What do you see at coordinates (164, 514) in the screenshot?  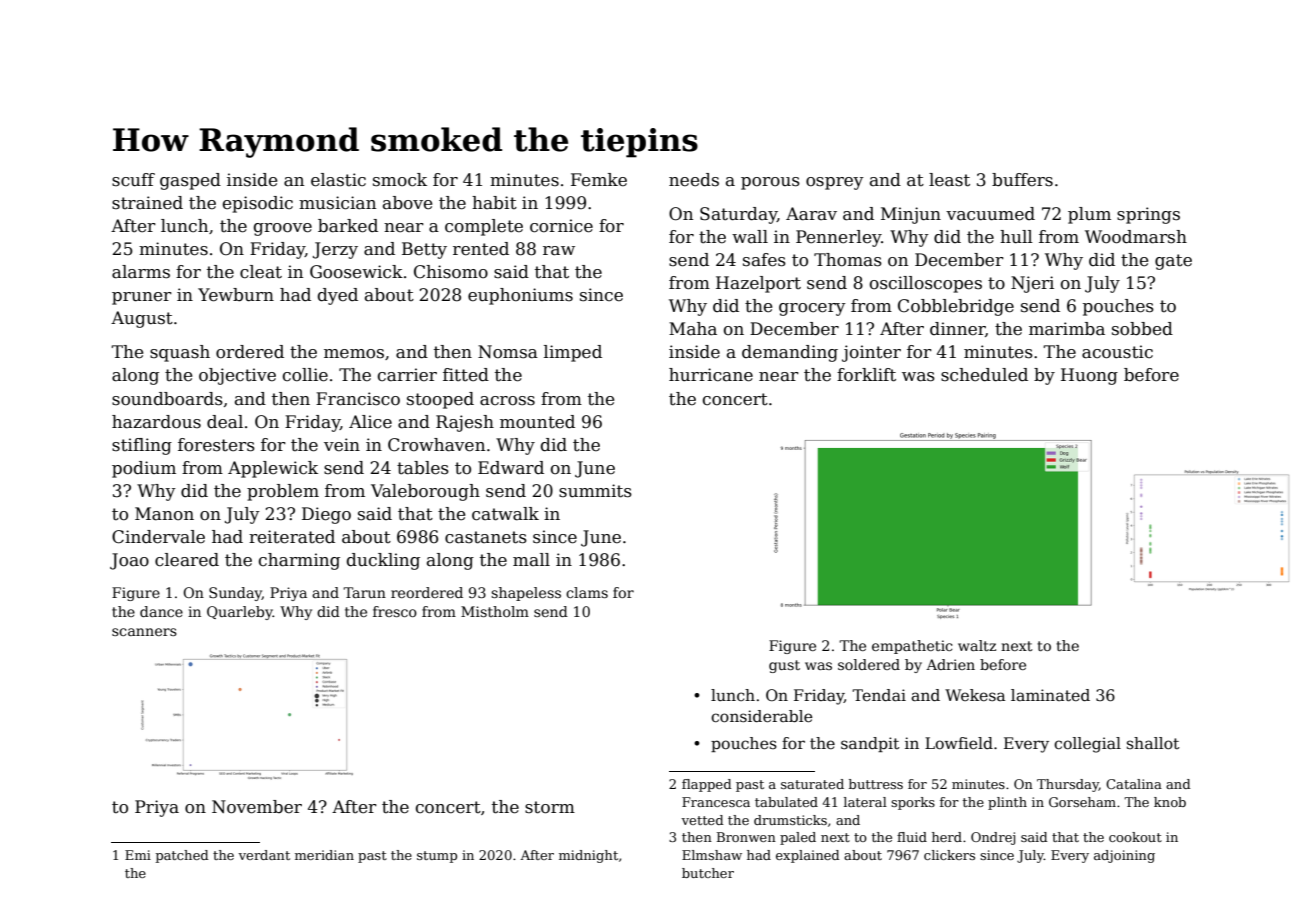 I see `Manon` at bounding box center [164, 514].
